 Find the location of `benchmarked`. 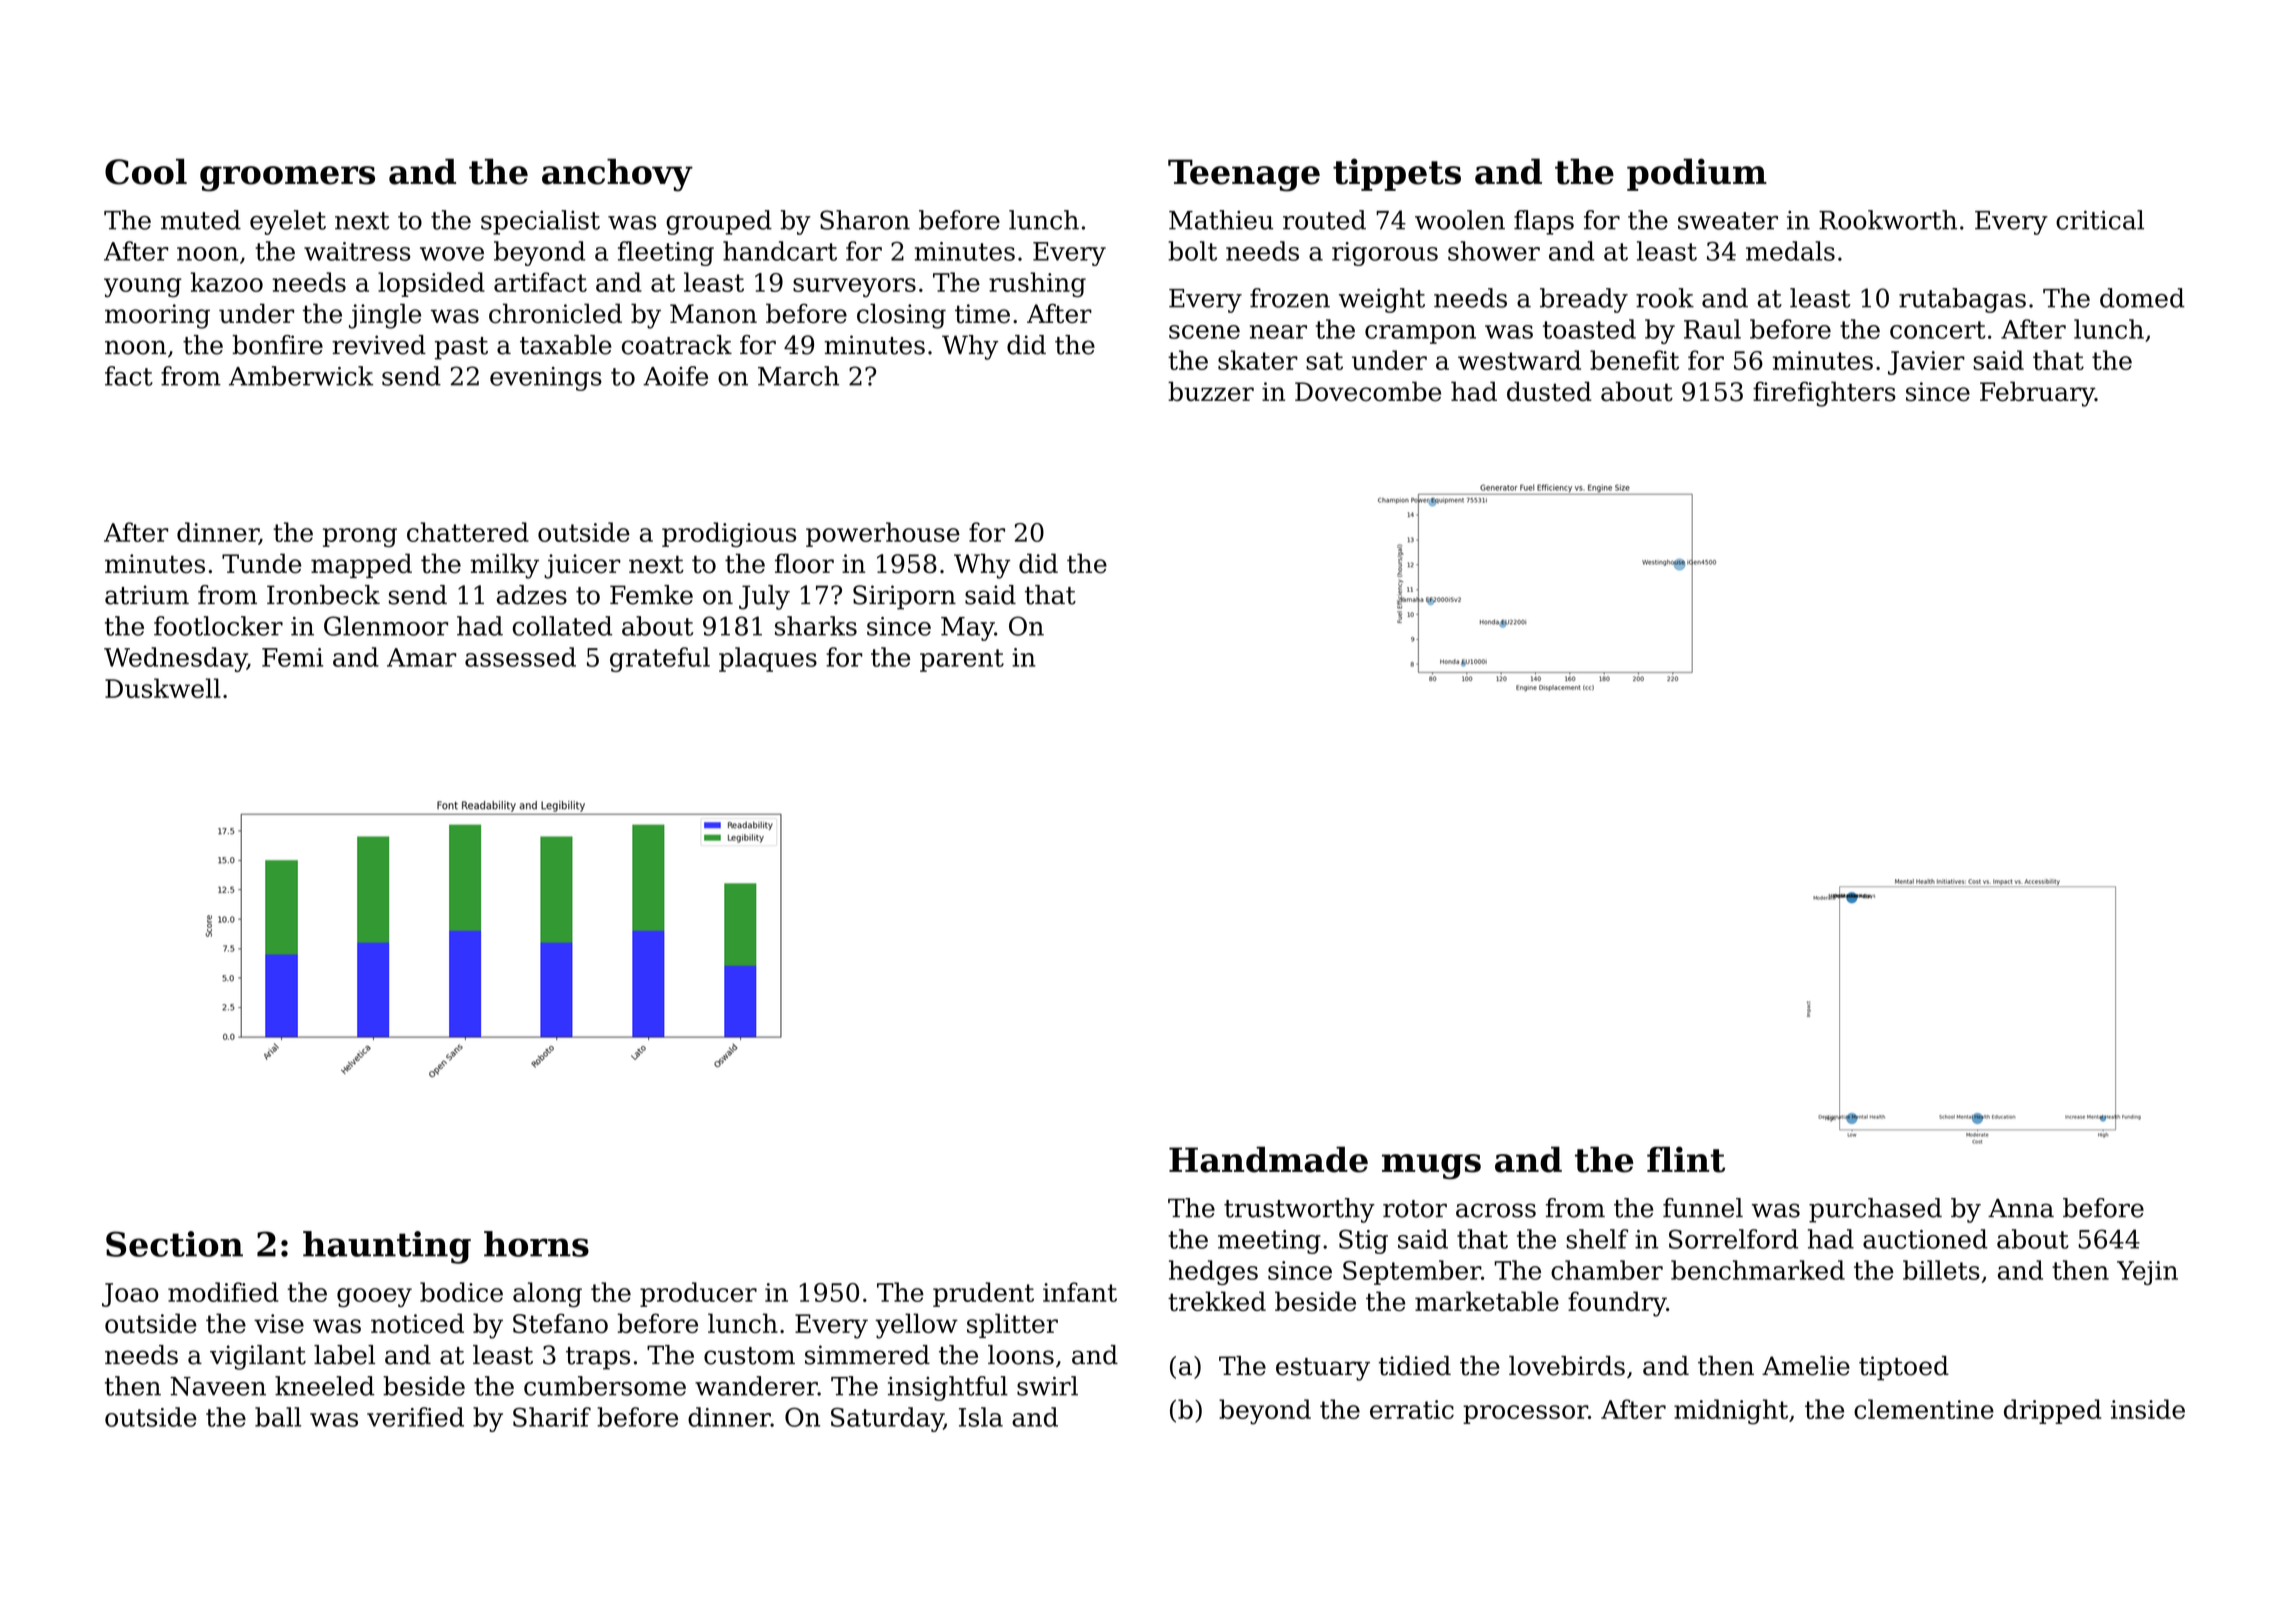

benchmarked is located at coordinates (1758, 1270).
